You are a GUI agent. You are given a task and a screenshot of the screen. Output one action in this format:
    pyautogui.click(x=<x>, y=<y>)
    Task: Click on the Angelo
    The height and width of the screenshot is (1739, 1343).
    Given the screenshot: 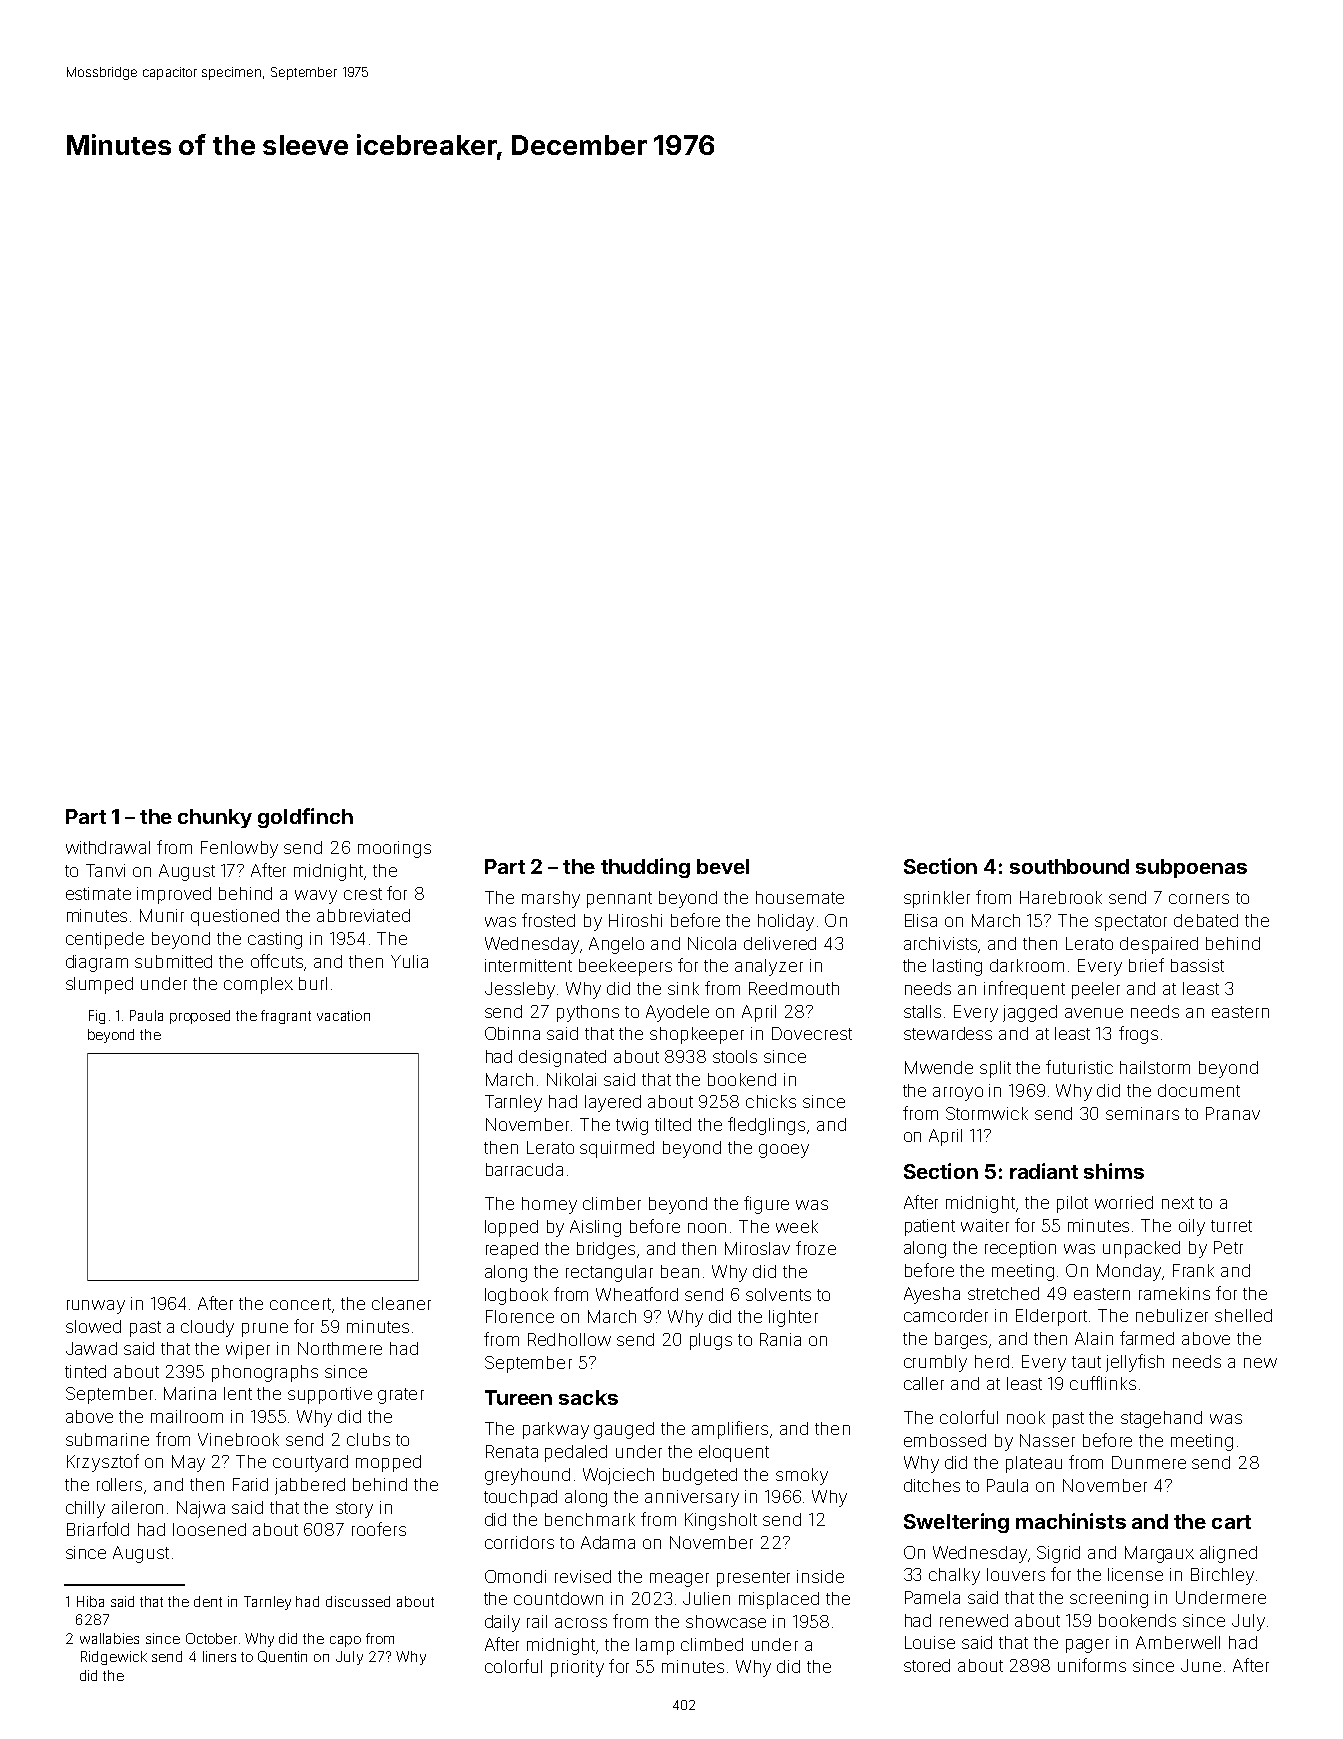 What is the action you would take?
    pyautogui.click(x=616, y=945)
